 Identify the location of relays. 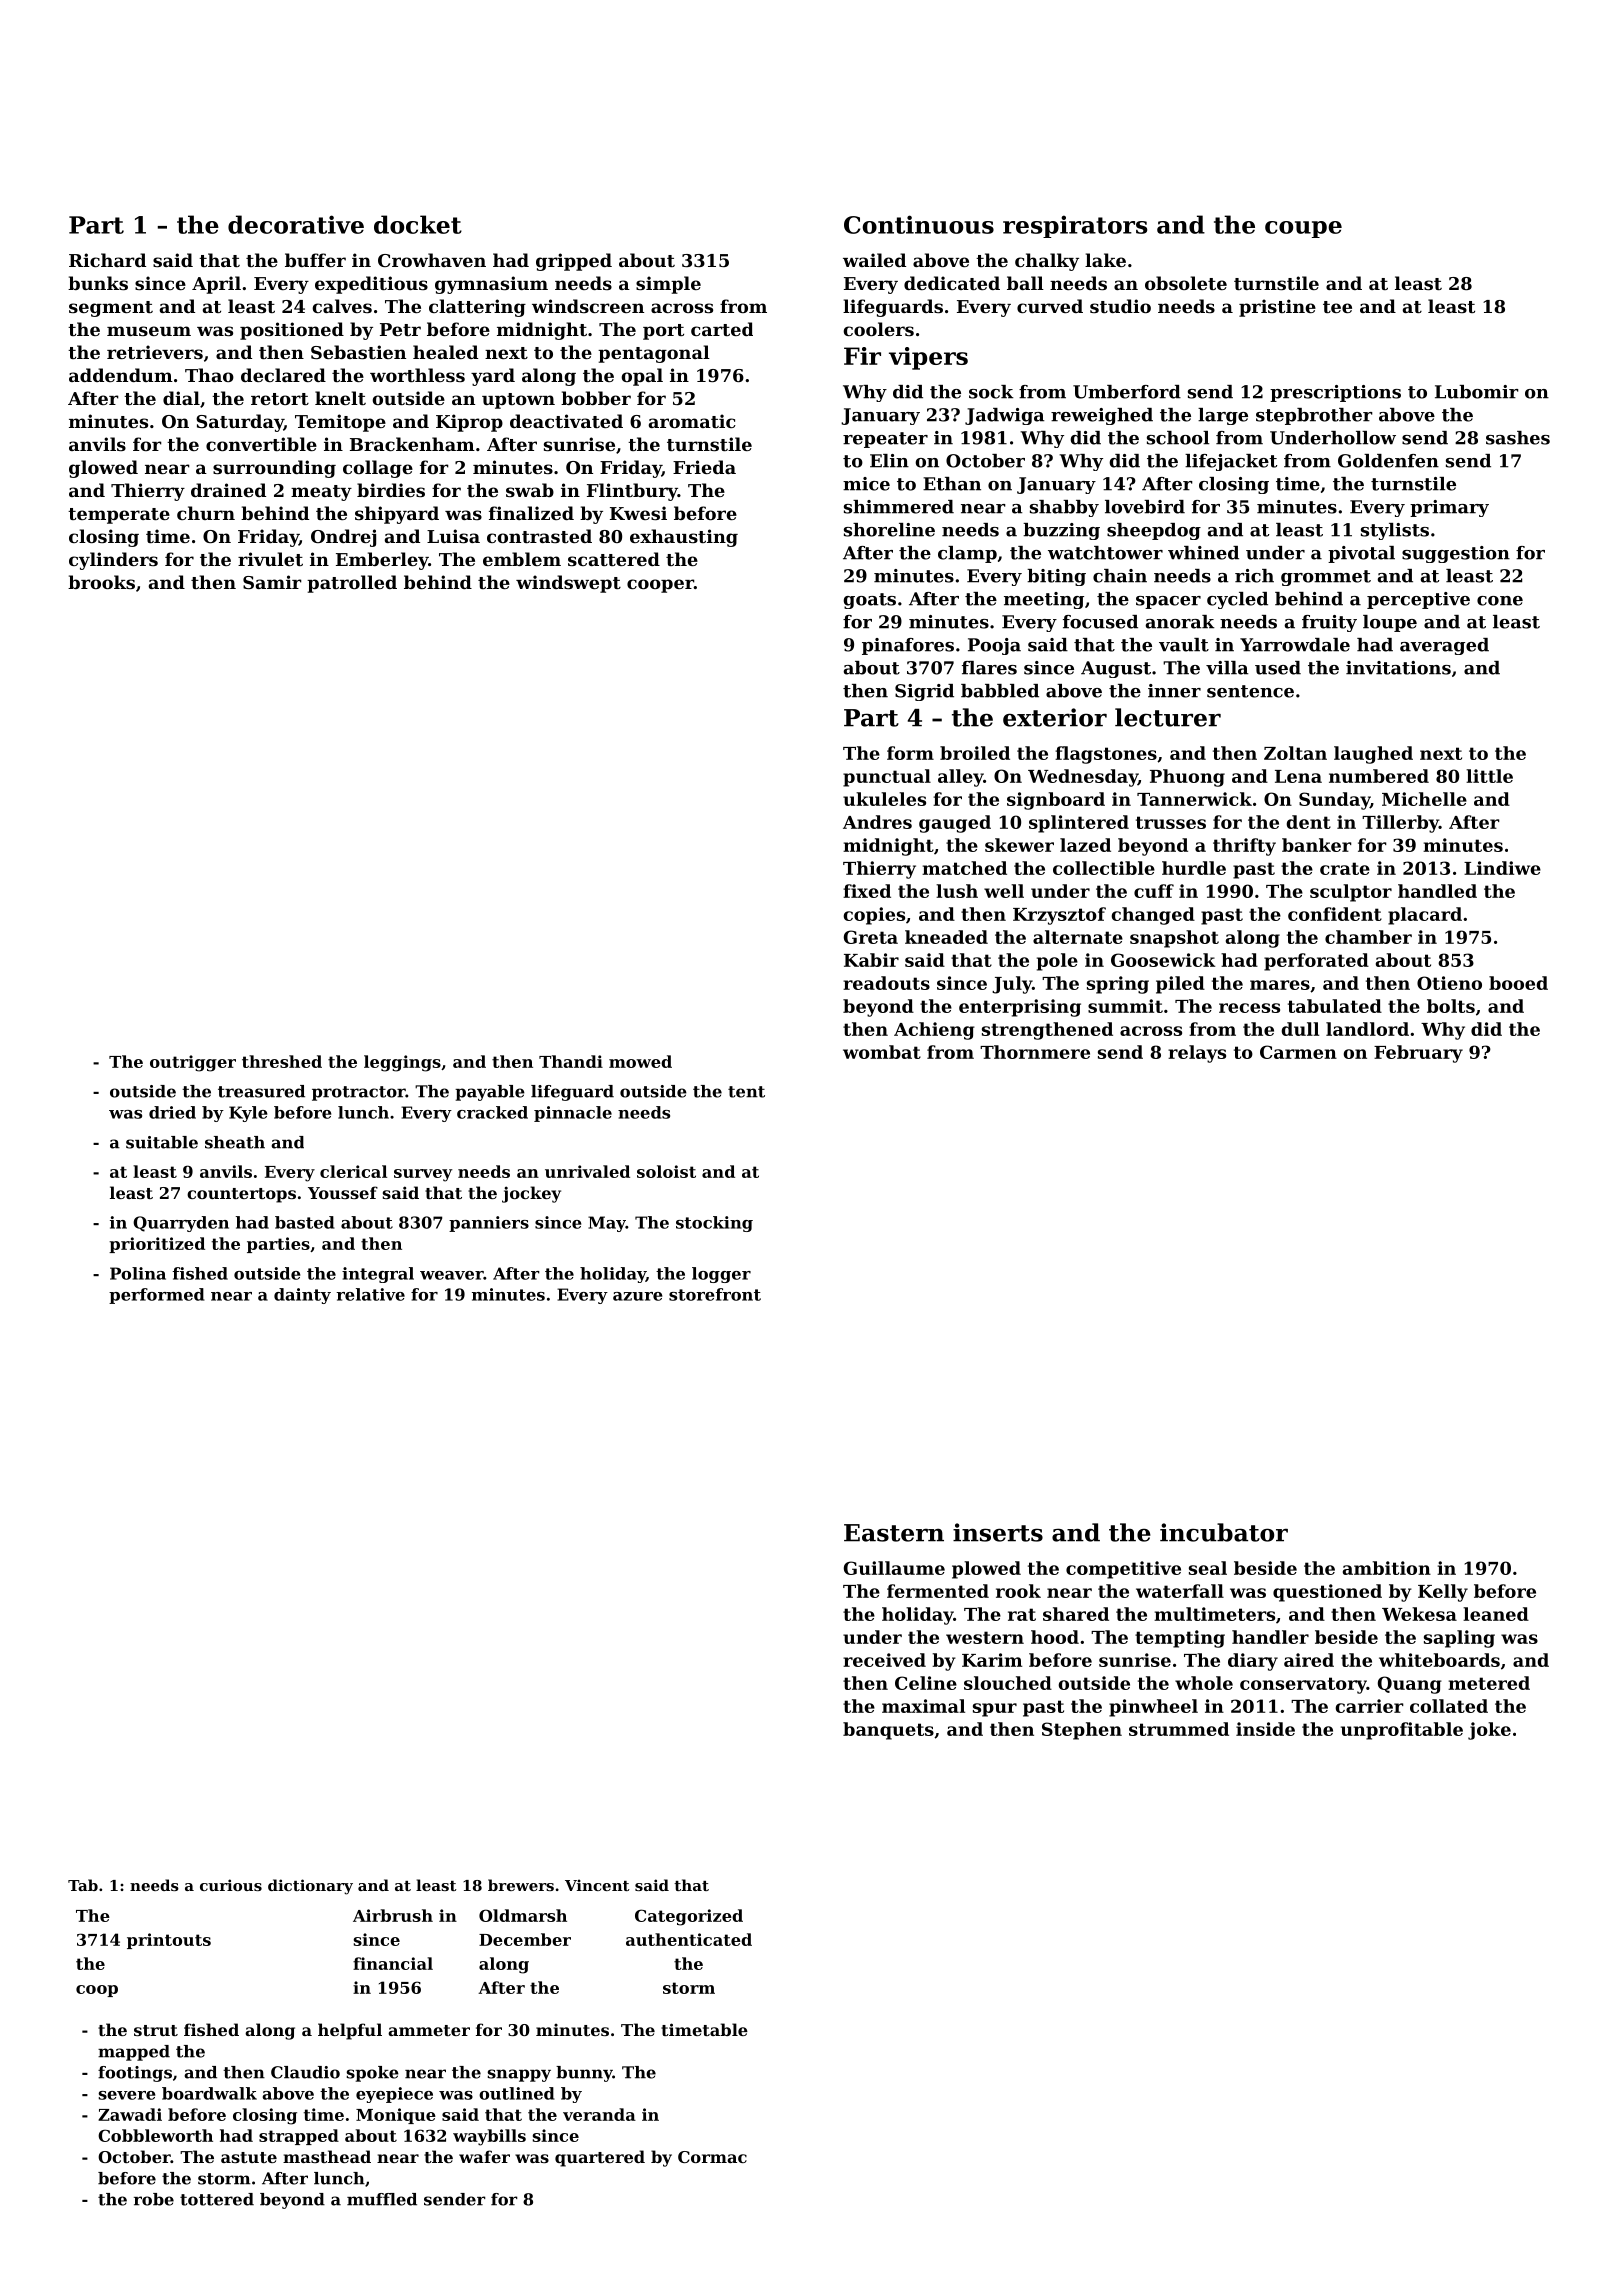
(1197, 1054).
